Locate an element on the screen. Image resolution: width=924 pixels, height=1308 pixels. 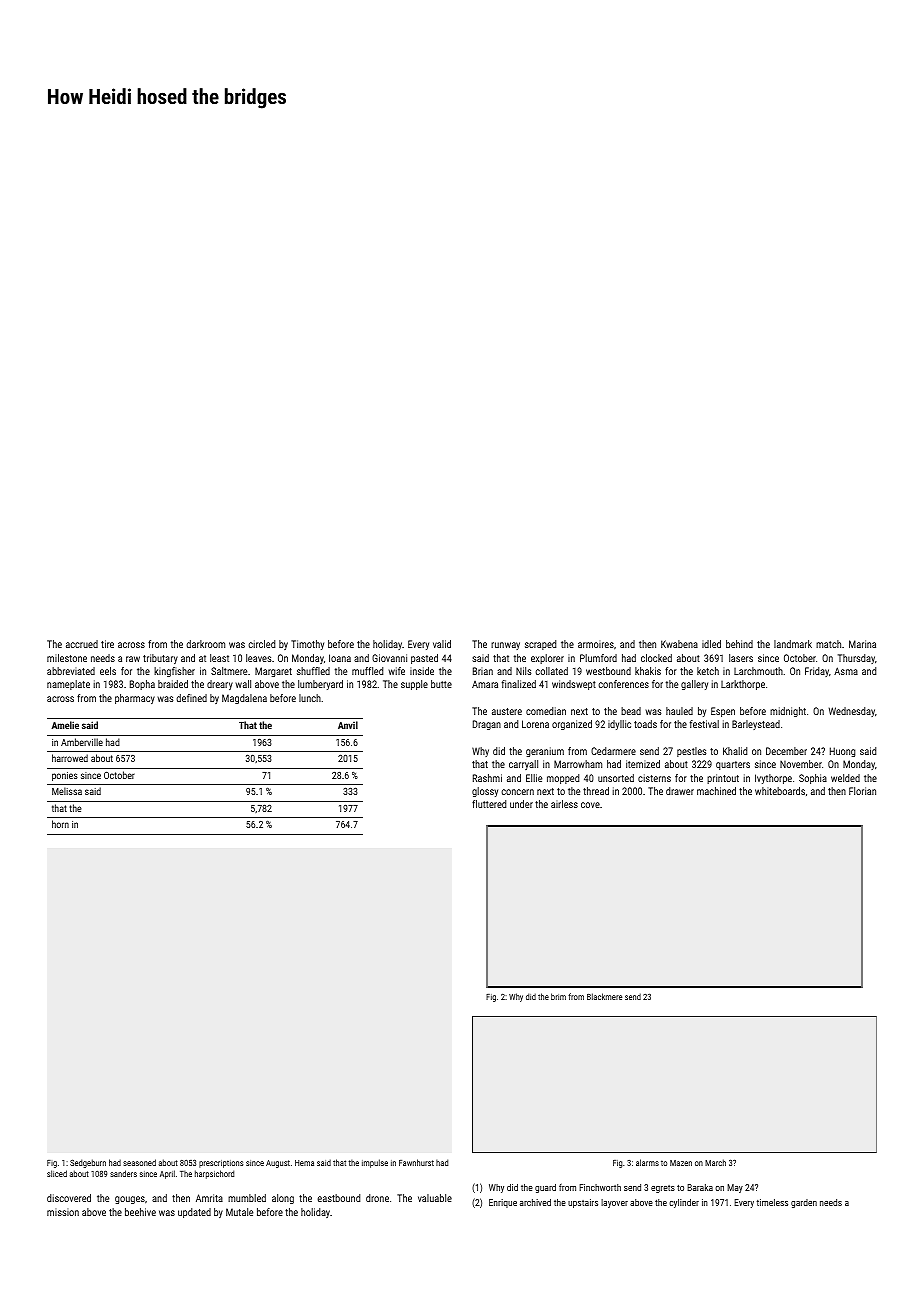
Fawnhurst is located at coordinates (416, 1162).
